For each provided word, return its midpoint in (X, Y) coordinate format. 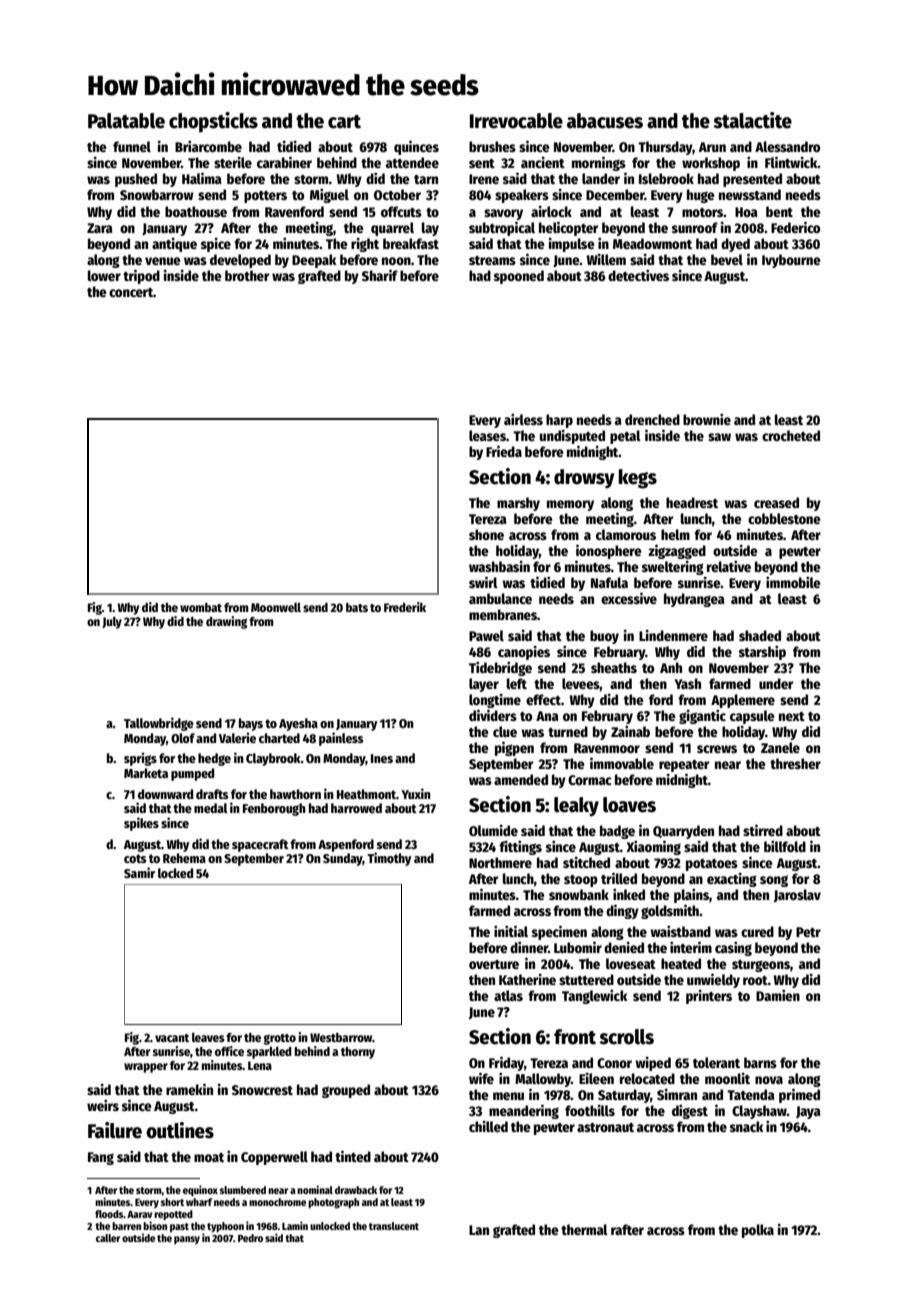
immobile (793, 582)
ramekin (189, 1089)
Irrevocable (516, 121)
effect (543, 699)
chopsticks (213, 122)
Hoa (746, 212)
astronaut (605, 1127)
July (112, 622)
